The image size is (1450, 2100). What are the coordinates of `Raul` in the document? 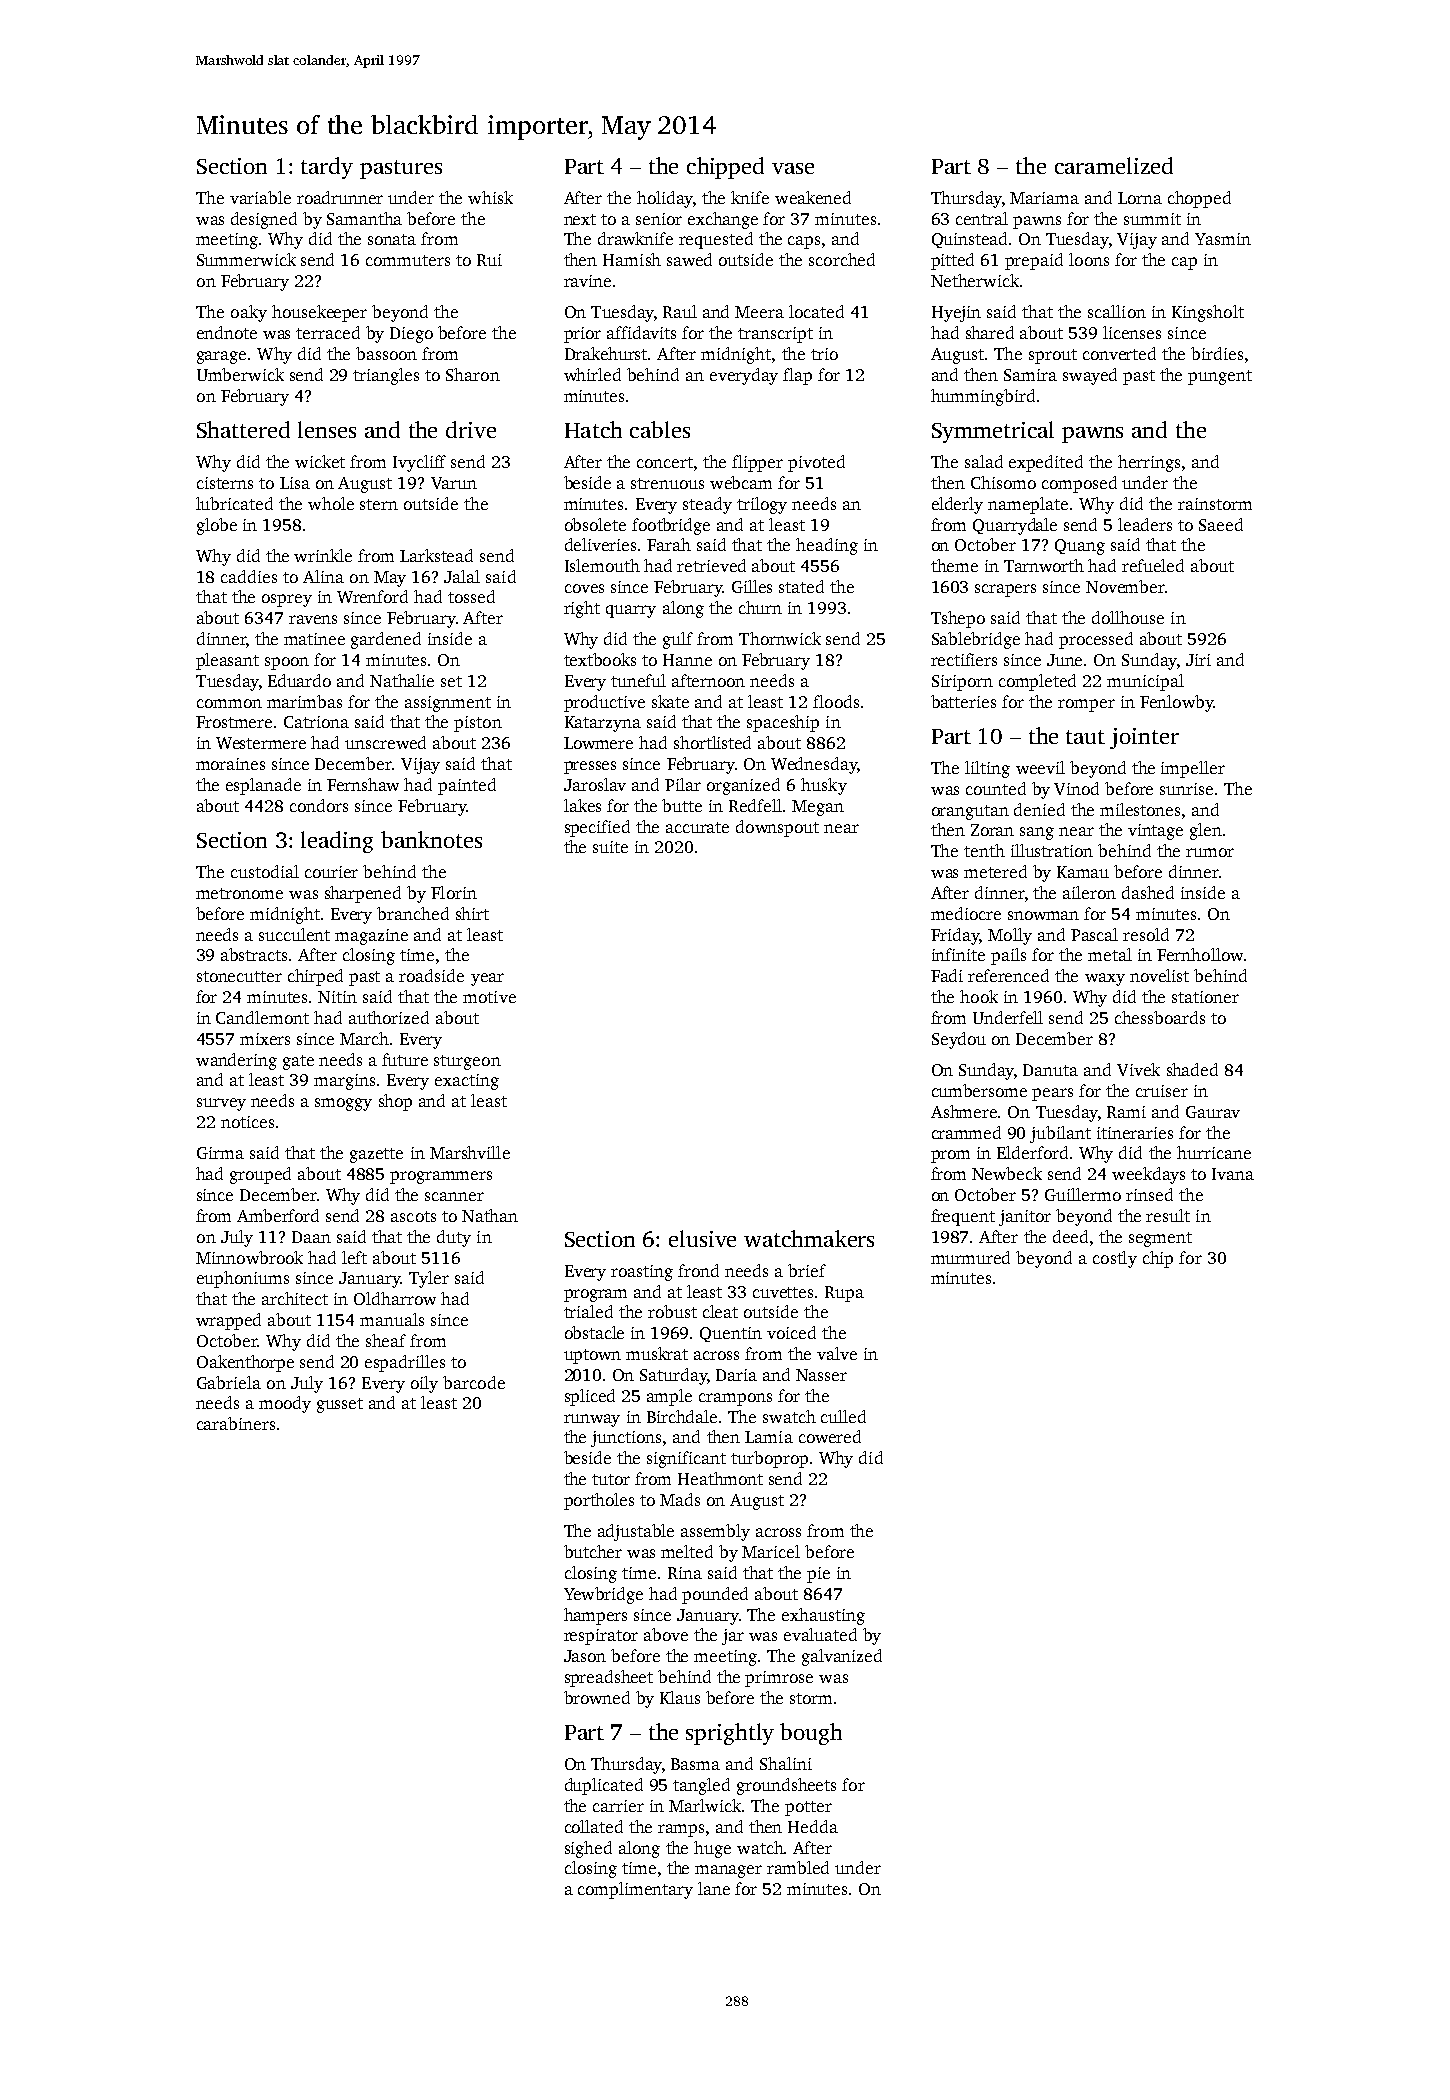 It's located at (680, 311).
